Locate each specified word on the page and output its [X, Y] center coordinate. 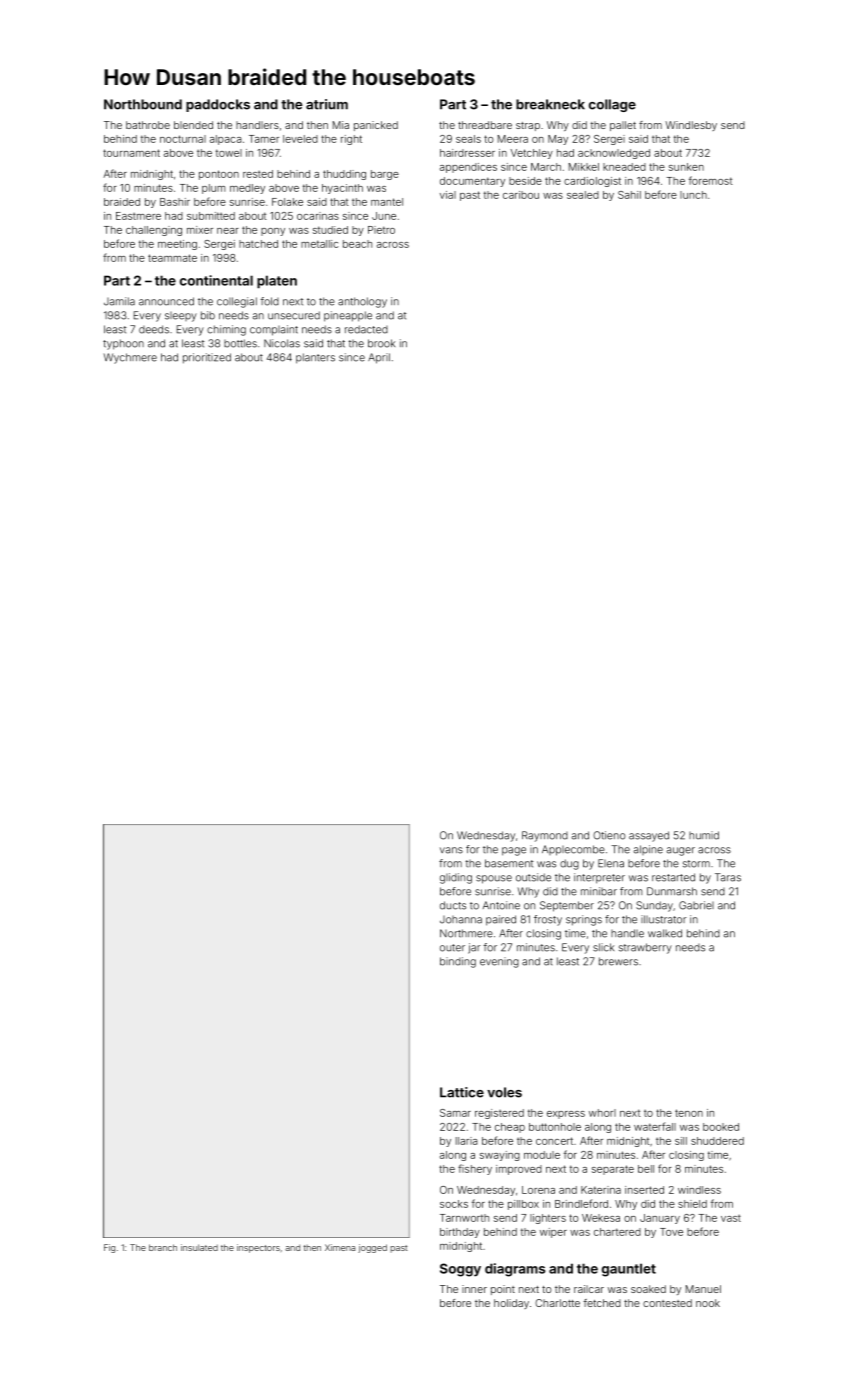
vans [451, 850]
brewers [618, 961]
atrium [327, 104]
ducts [453, 905]
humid [704, 835]
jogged [372, 1248]
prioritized [207, 358]
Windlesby [691, 126]
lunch [693, 195]
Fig [109, 1248]
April [379, 358]
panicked [376, 126]
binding [458, 962]
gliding [456, 878]
